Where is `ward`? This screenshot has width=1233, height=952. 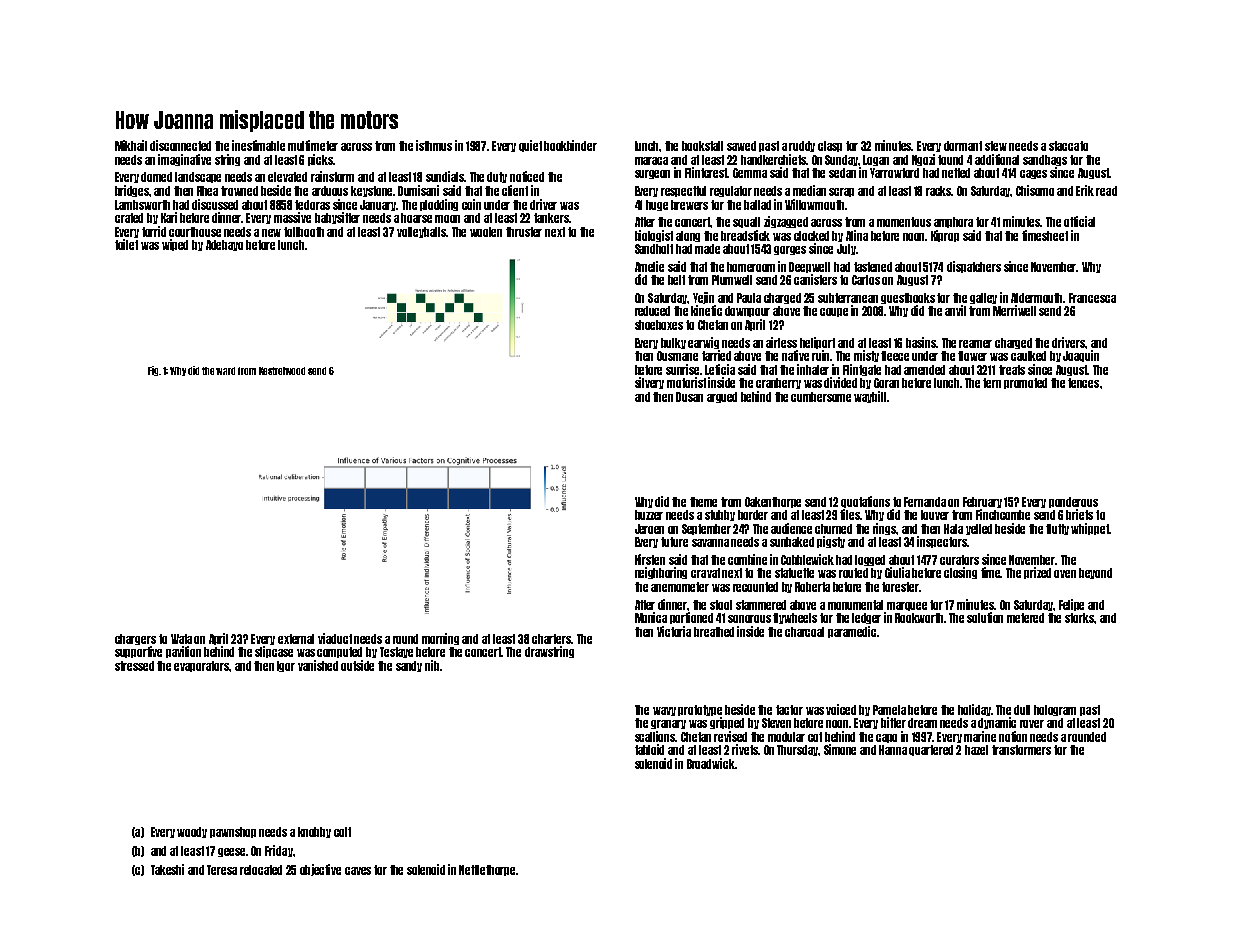
ward is located at coordinates (225, 371).
